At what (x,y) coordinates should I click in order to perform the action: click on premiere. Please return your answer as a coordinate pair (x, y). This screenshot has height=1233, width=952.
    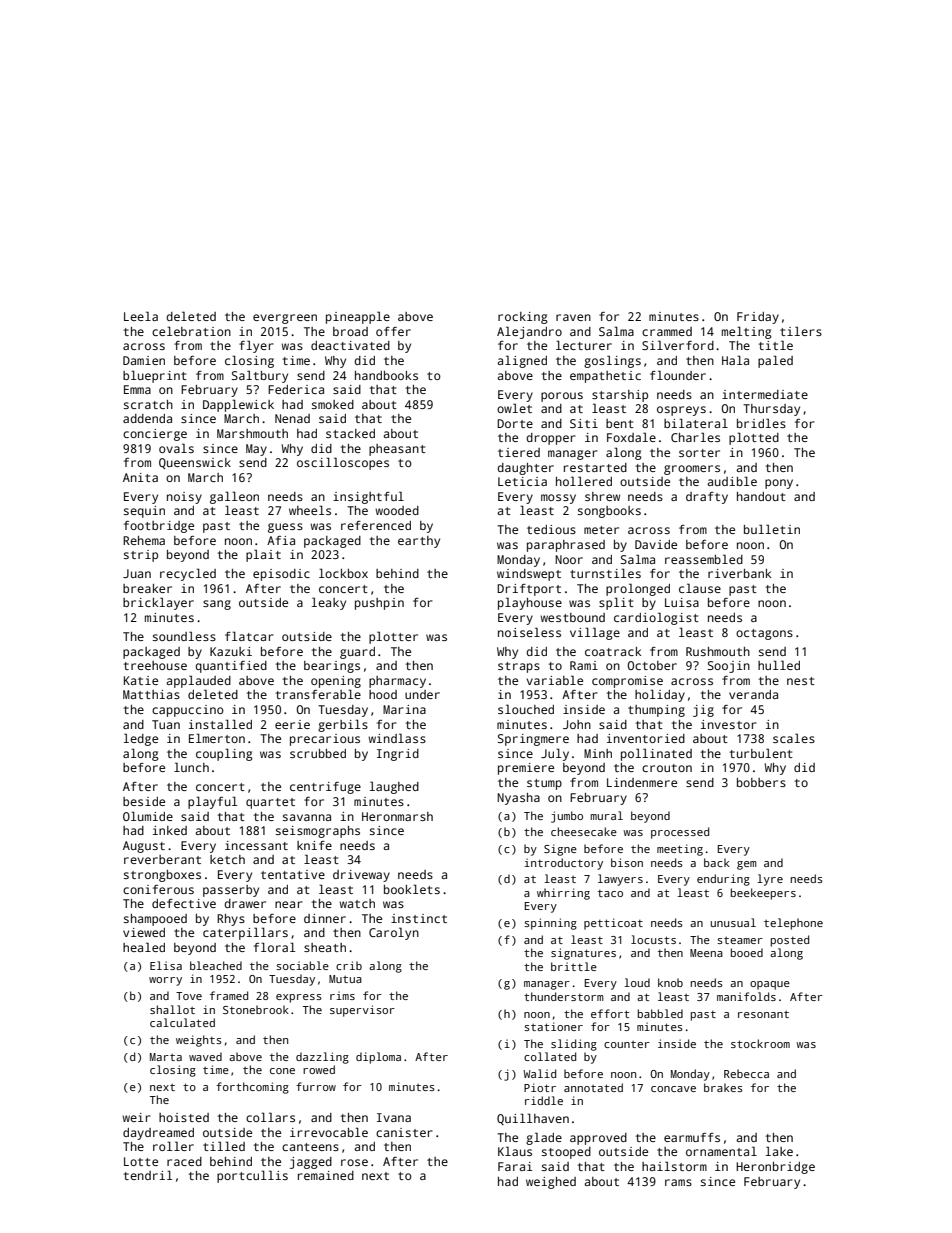
    Looking at the image, I should click on (526, 769).
